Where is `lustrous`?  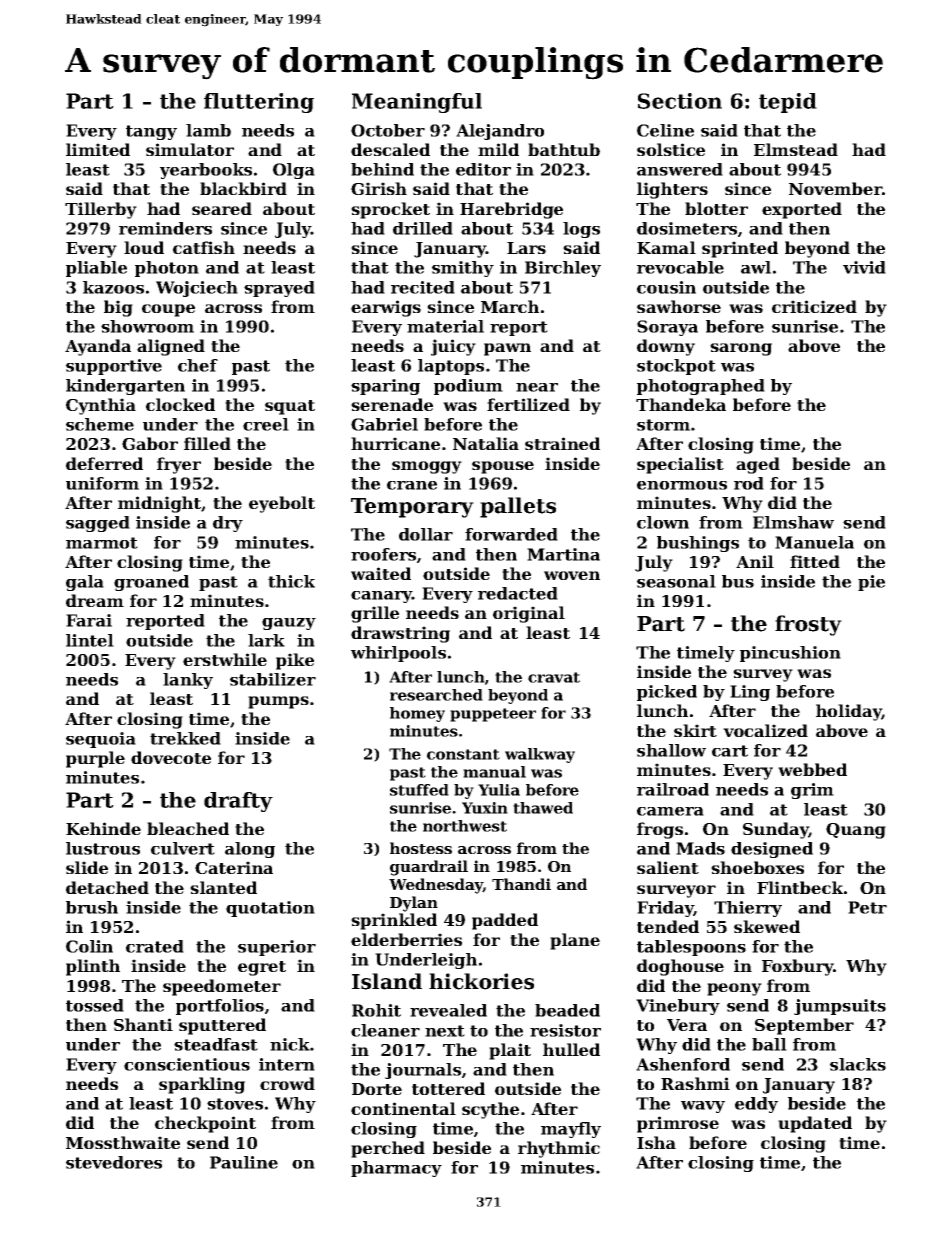
lustrous is located at coordinates (103, 848).
